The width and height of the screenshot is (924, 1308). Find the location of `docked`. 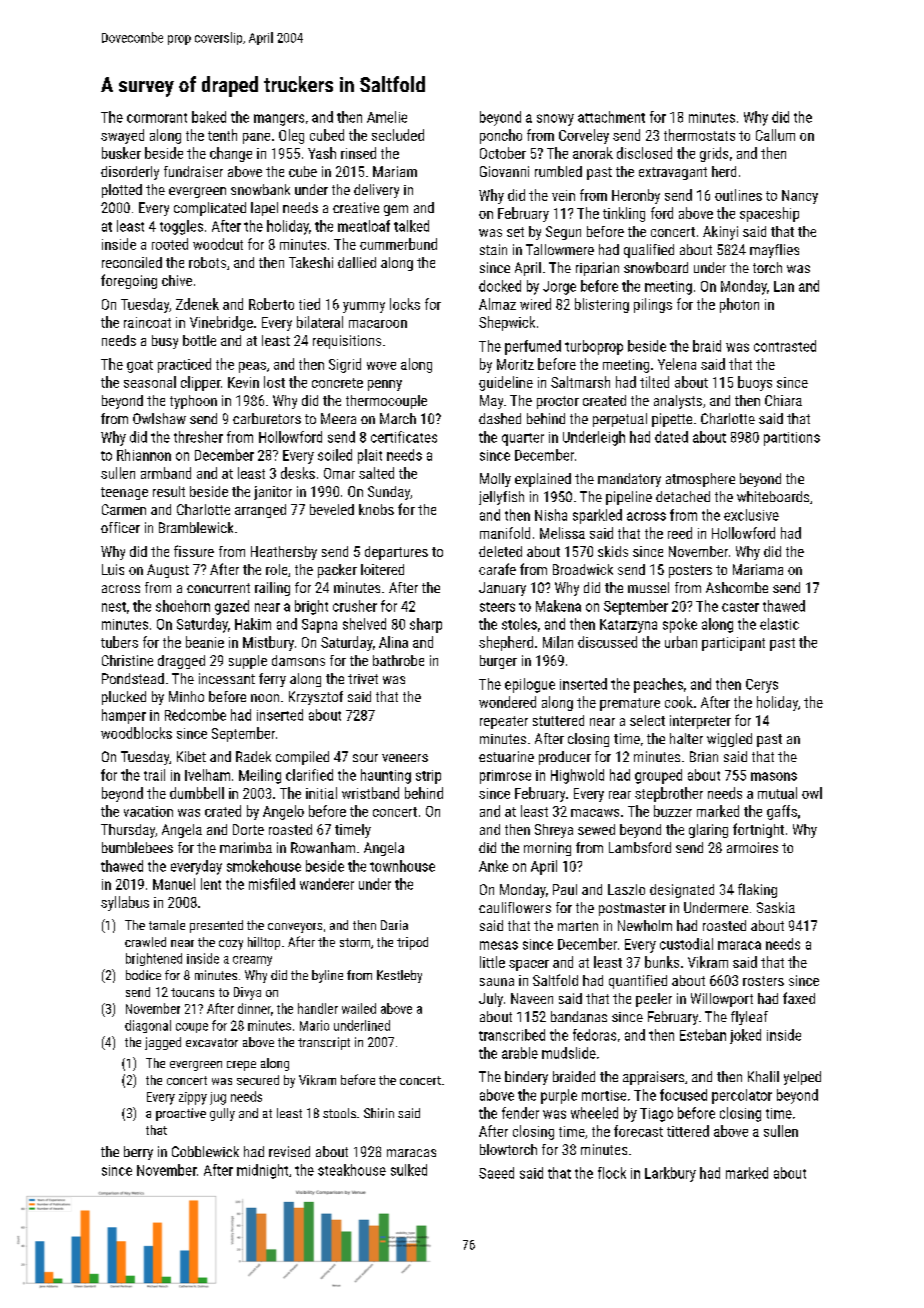

docked is located at coordinates (500, 286).
